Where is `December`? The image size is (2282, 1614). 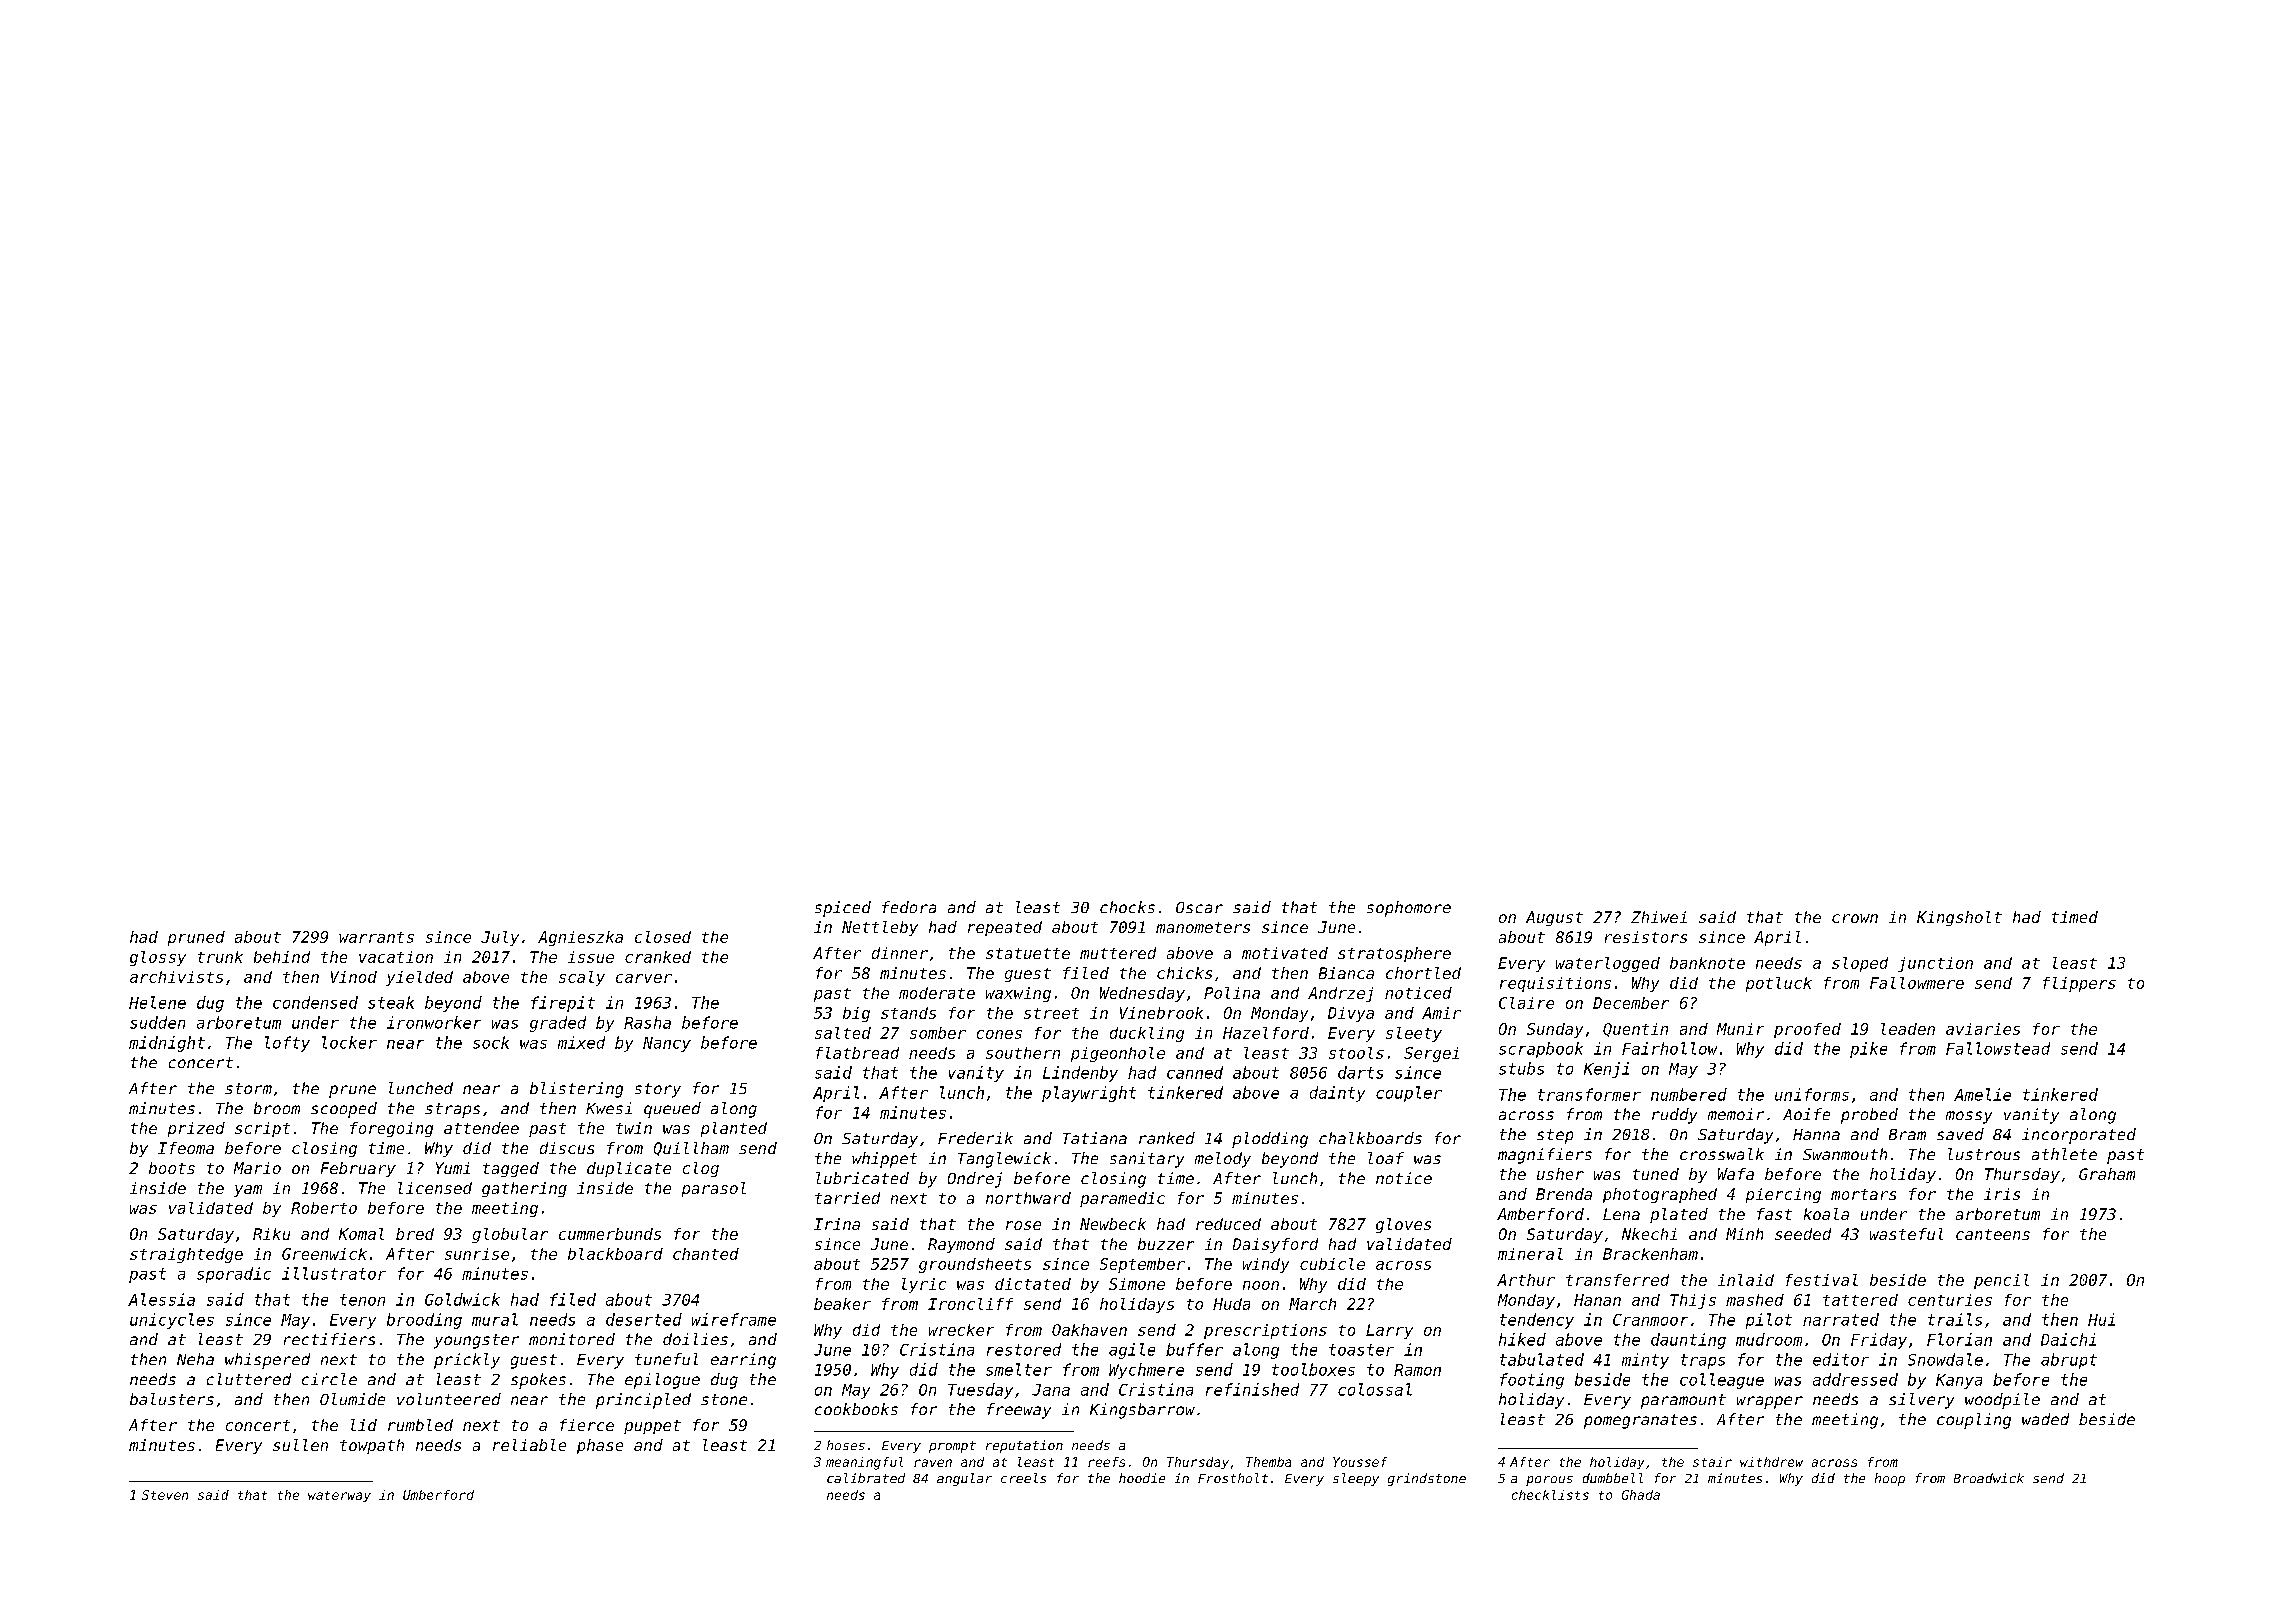 December is located at coordinates (1631, 1003).
